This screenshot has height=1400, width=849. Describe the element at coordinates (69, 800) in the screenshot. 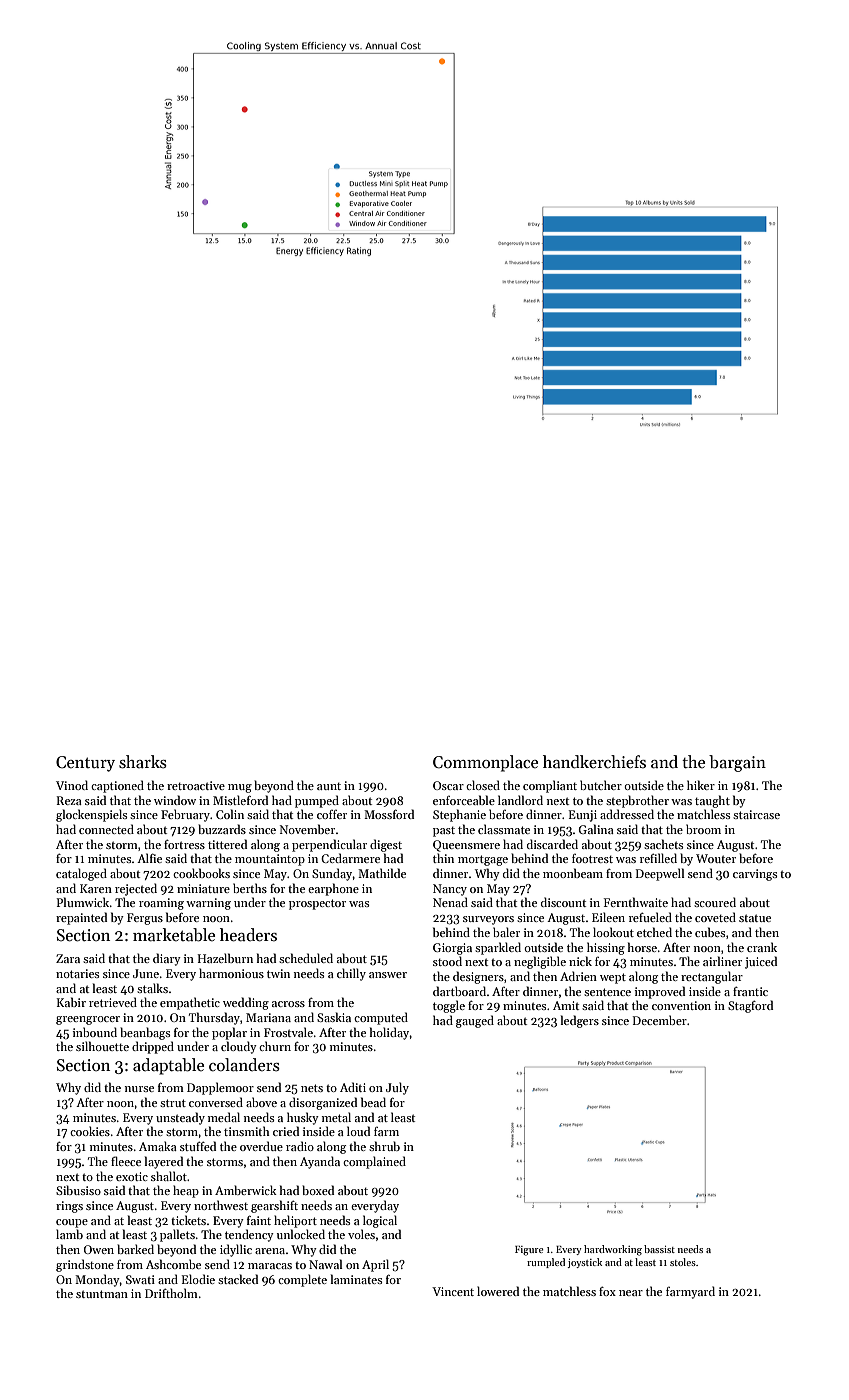

I see `Reza` at that location.
